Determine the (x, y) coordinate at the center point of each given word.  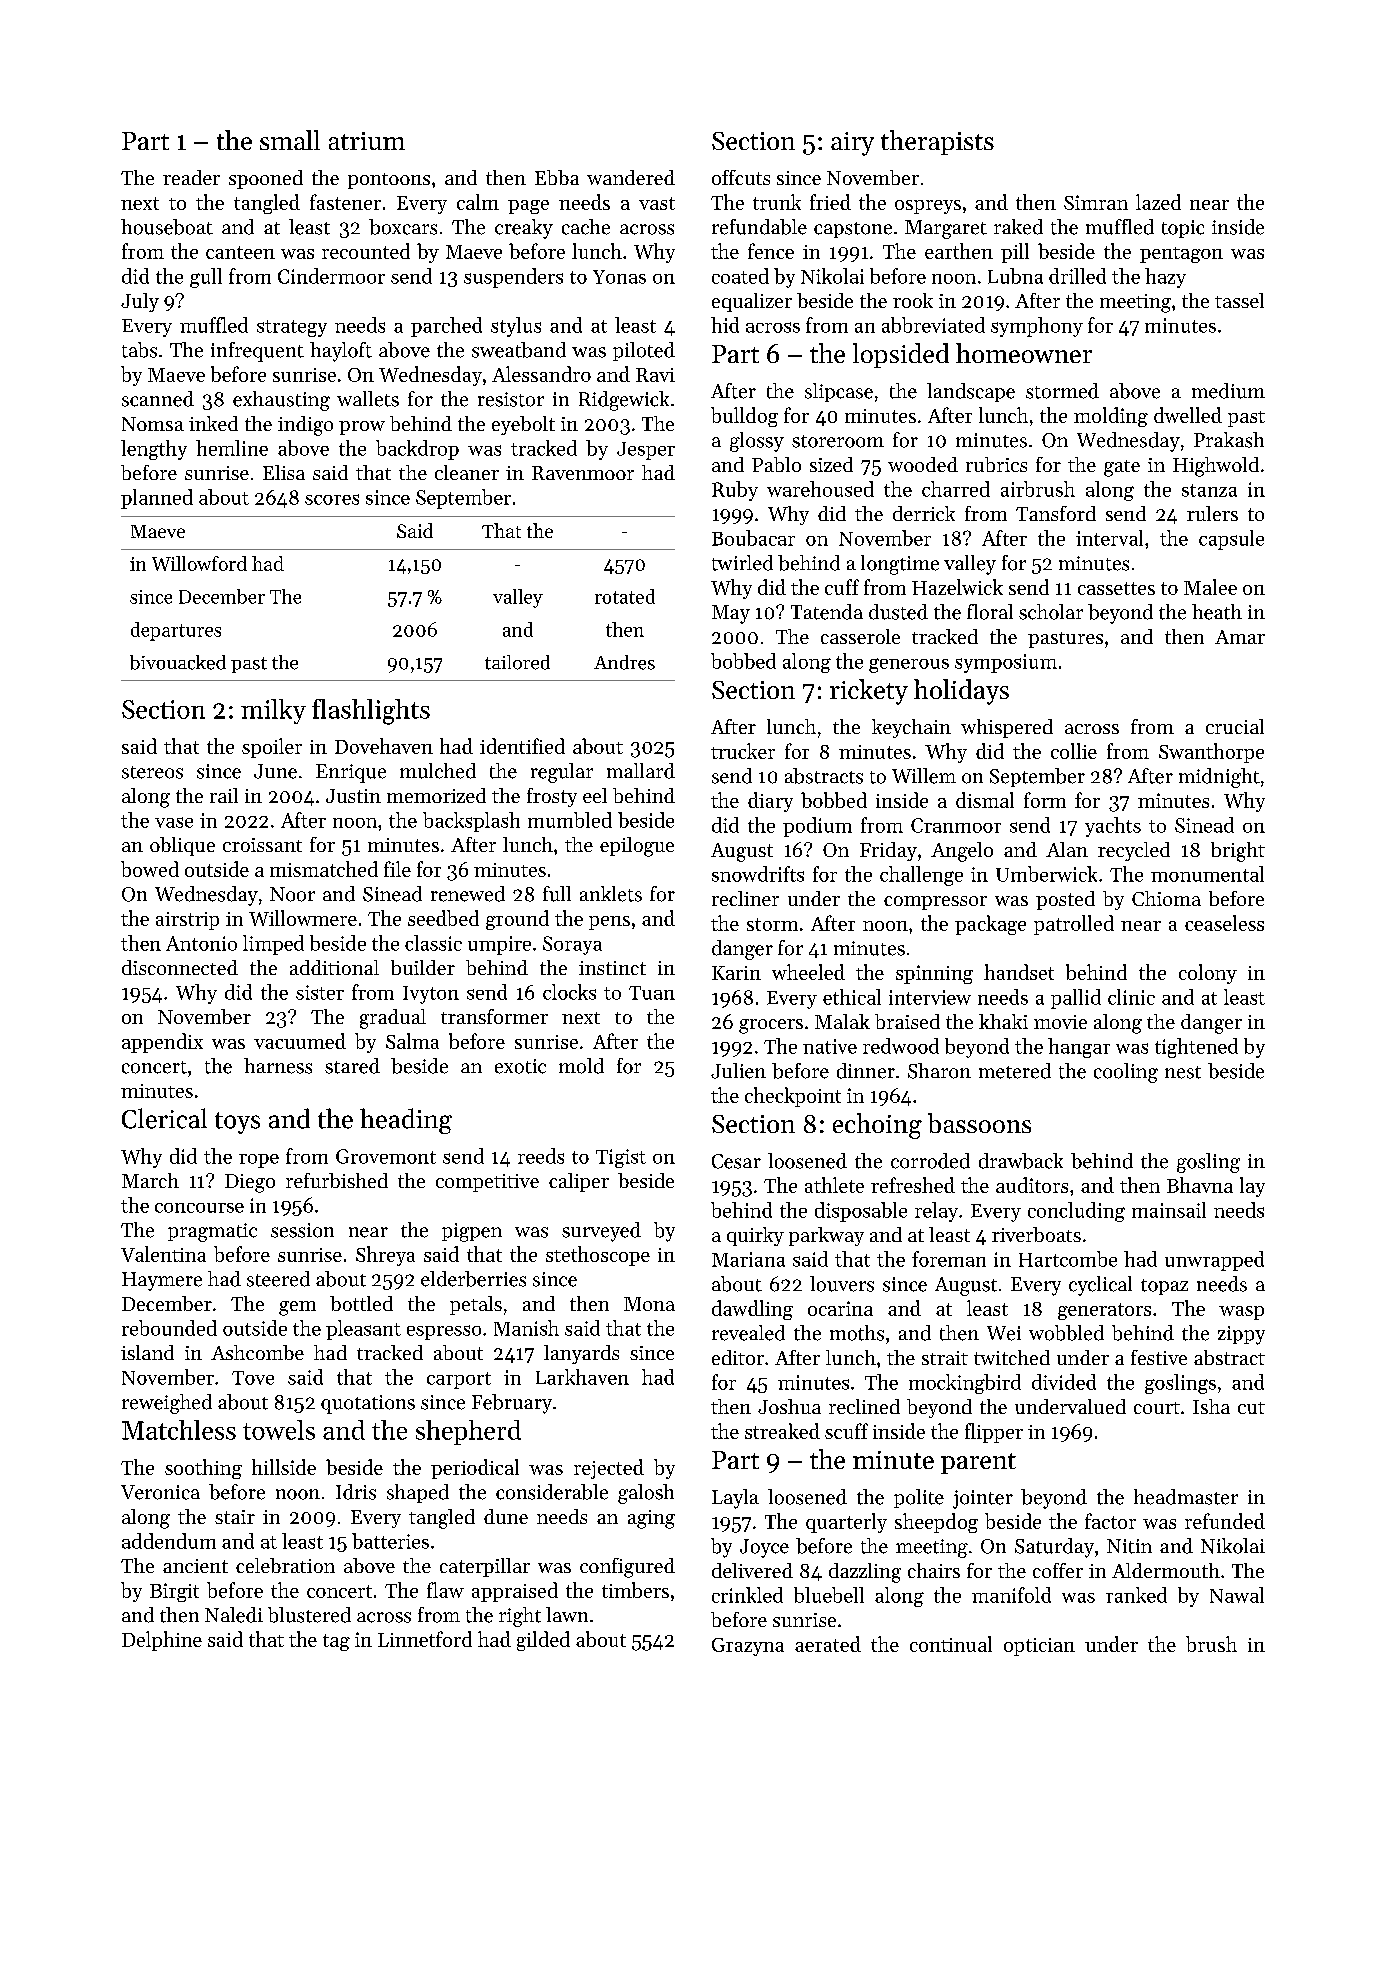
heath (1217, 612)
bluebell (829, 1595)
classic (433, 943)
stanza (1209, 490)
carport (459, 1380)
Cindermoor (331, 276)
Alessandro (541, 374)
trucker (743, 751)
